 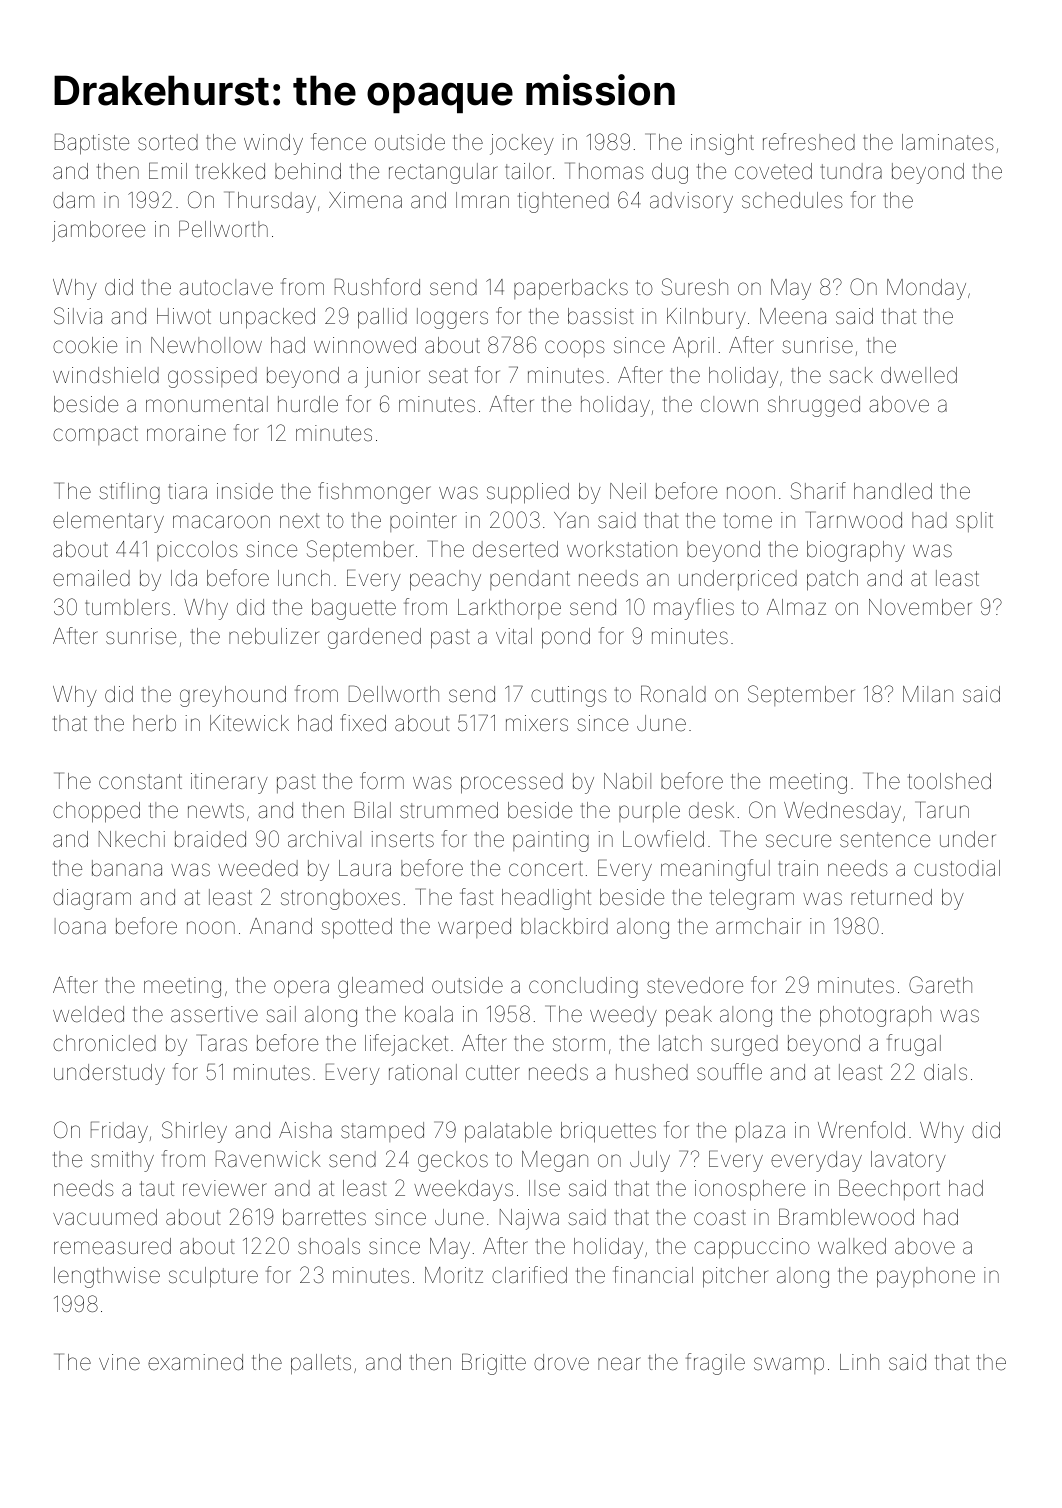 I want to click on autoclave, so click(x=226, y=287).
